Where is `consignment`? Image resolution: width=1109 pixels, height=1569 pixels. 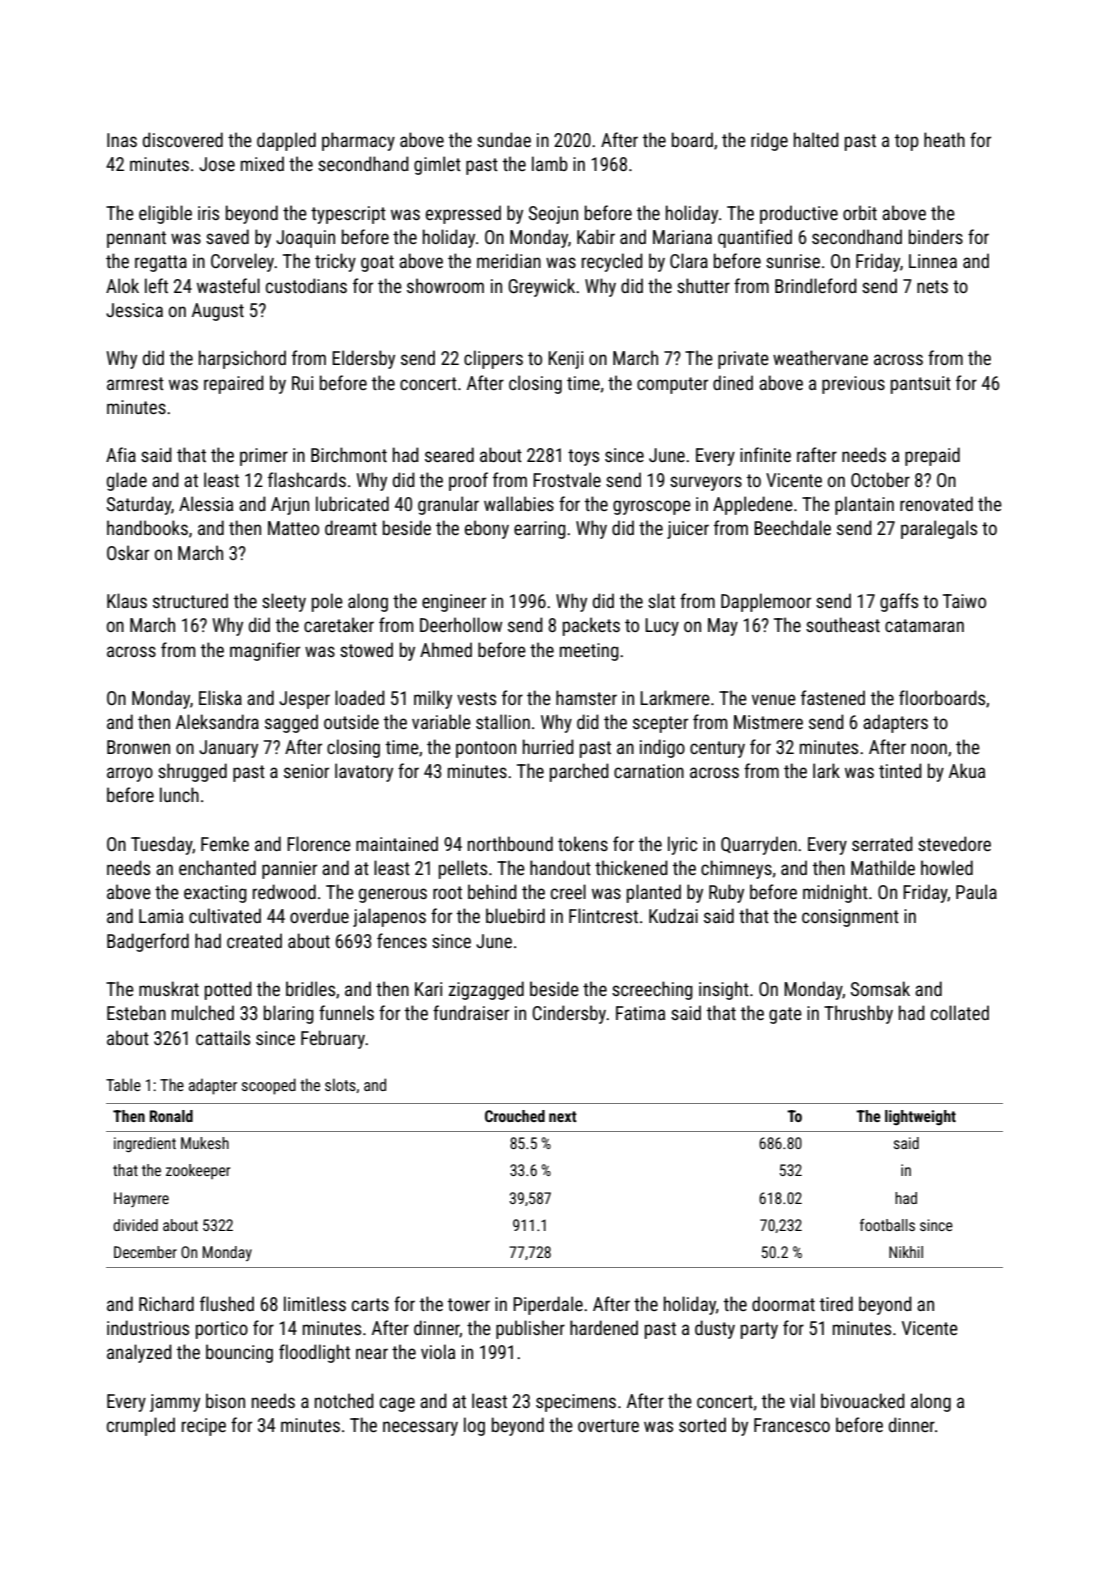
consignment is located at coordinates (850, 918).
